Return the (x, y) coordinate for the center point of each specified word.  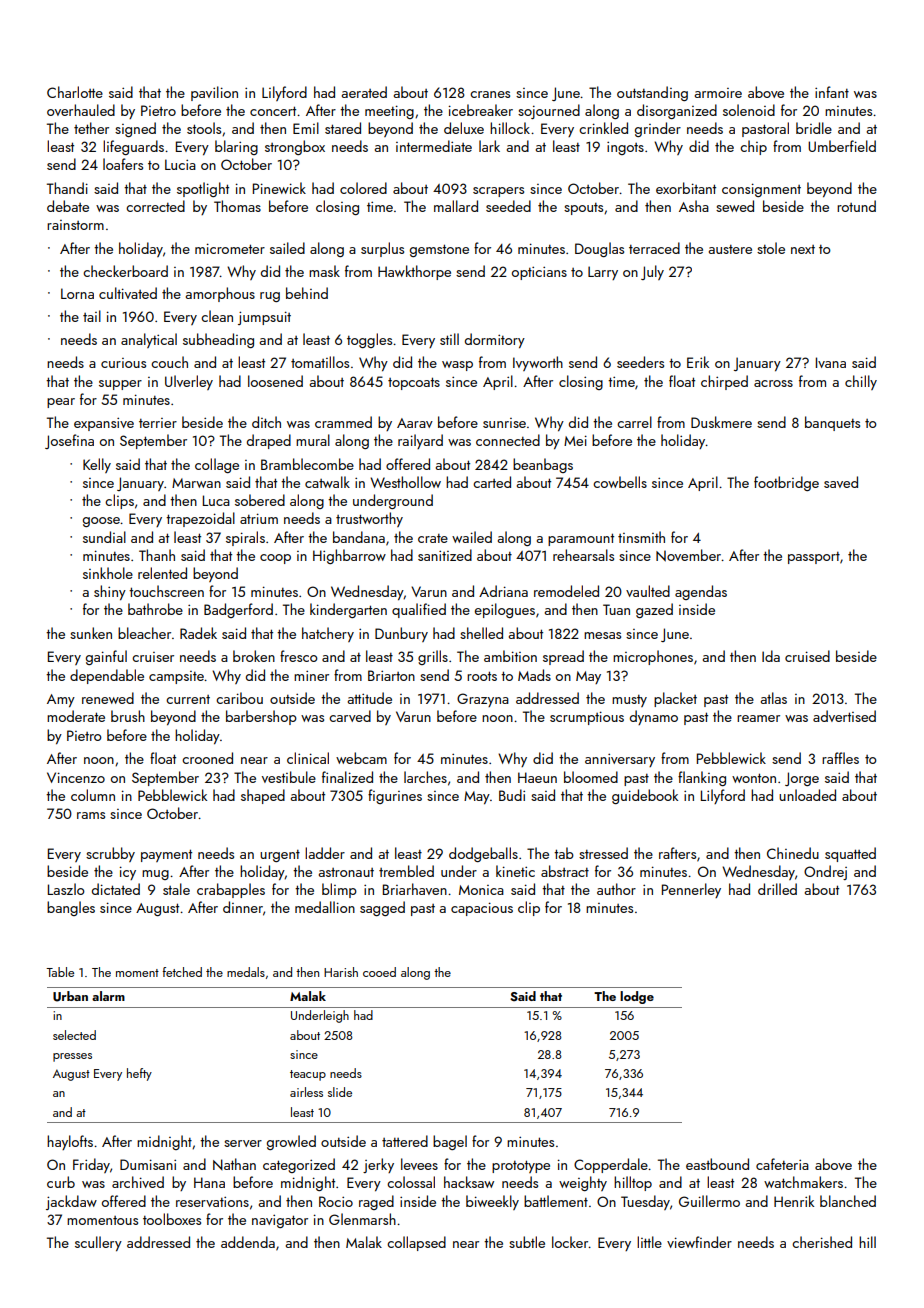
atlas (774, 698)
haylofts (70, 1142)
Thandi (67, 188)
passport (814, 558)
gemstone (439, 250)
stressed (603, 853)
